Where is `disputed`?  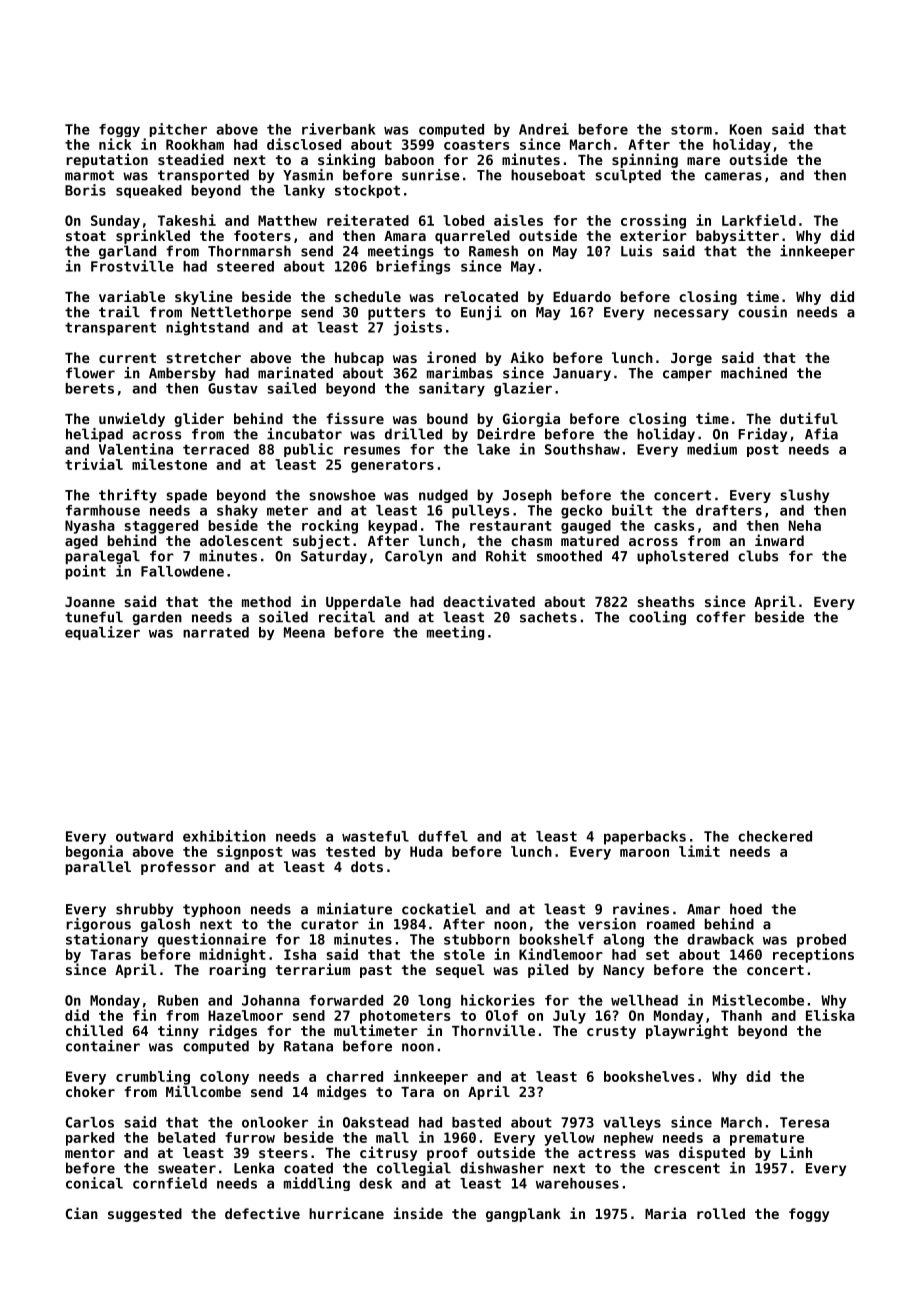
disputed is located at coordinates (712, 1153).
